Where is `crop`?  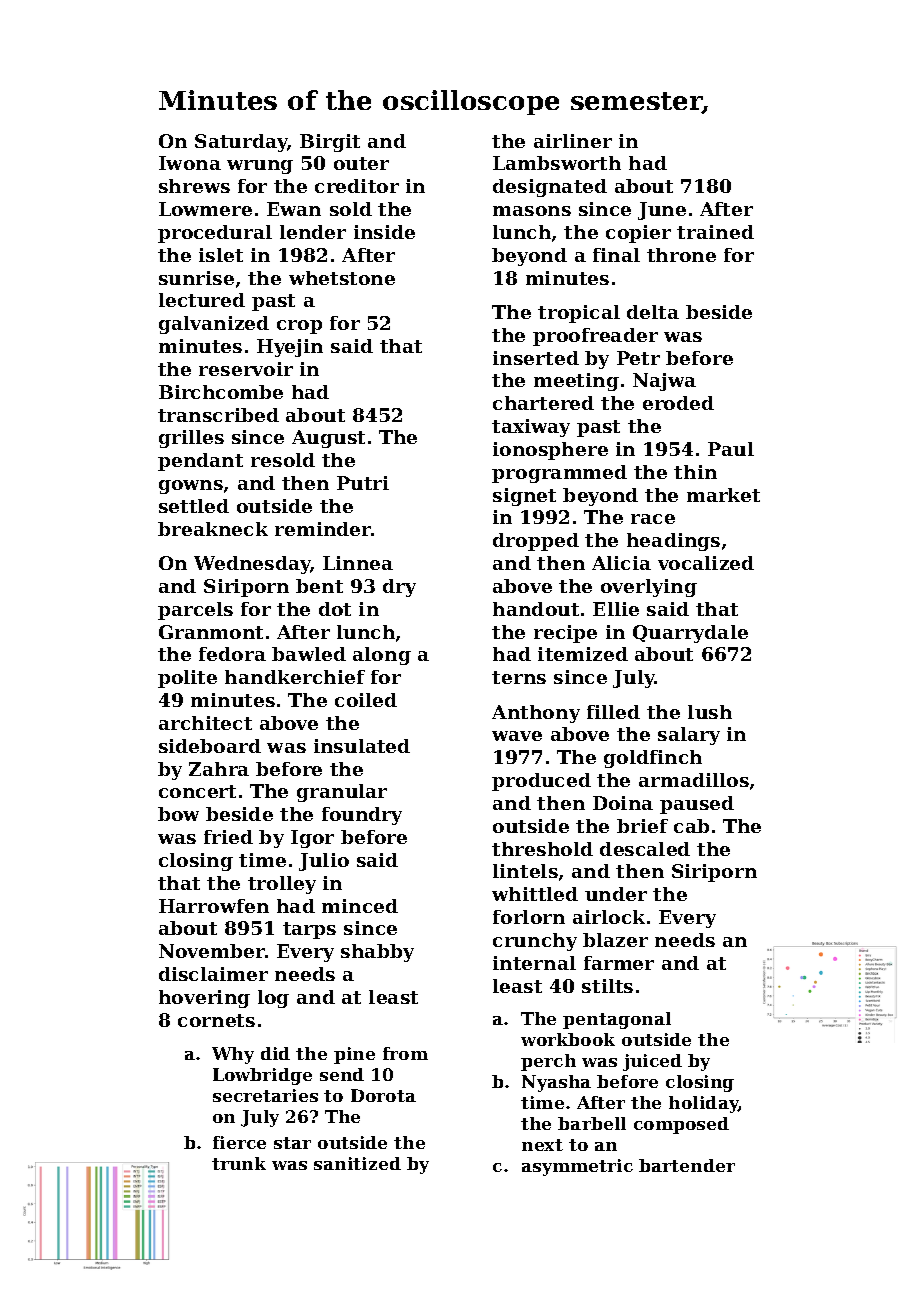 crop is located at coordinates (299, 327).
